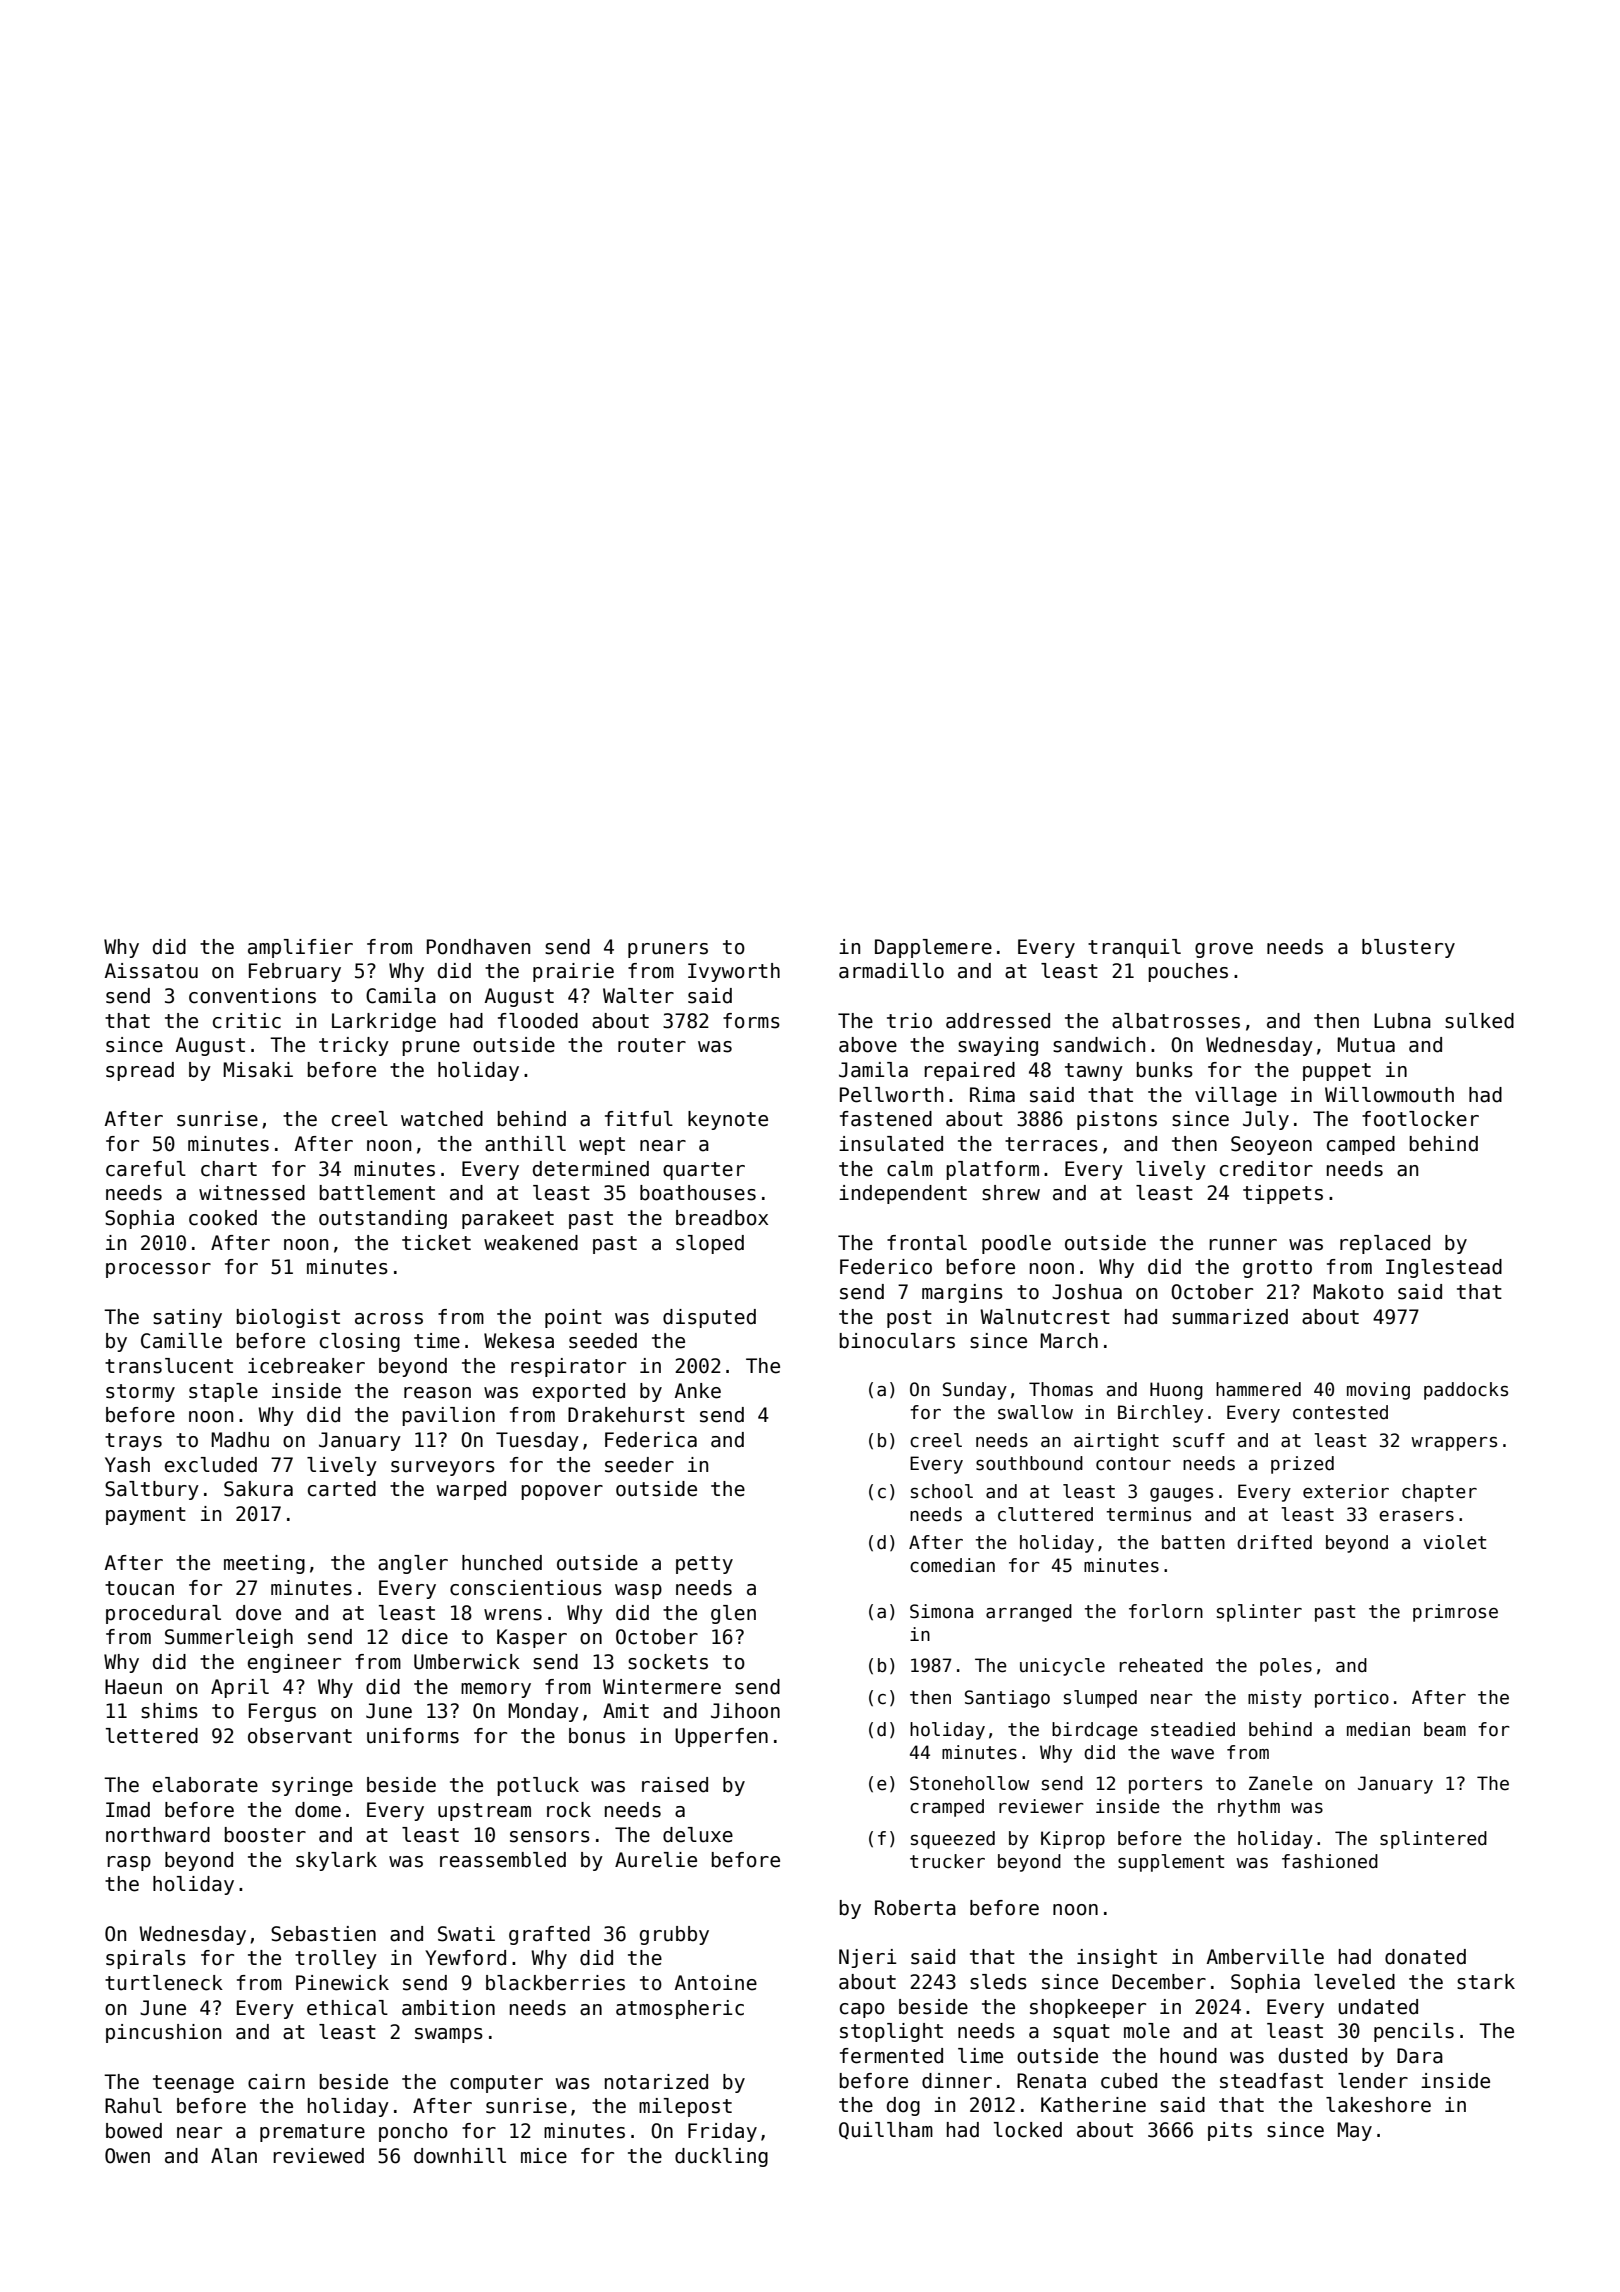  Describe the element at coordinates (264, 1564) in the screenshot. I see `meeting` at that location.
